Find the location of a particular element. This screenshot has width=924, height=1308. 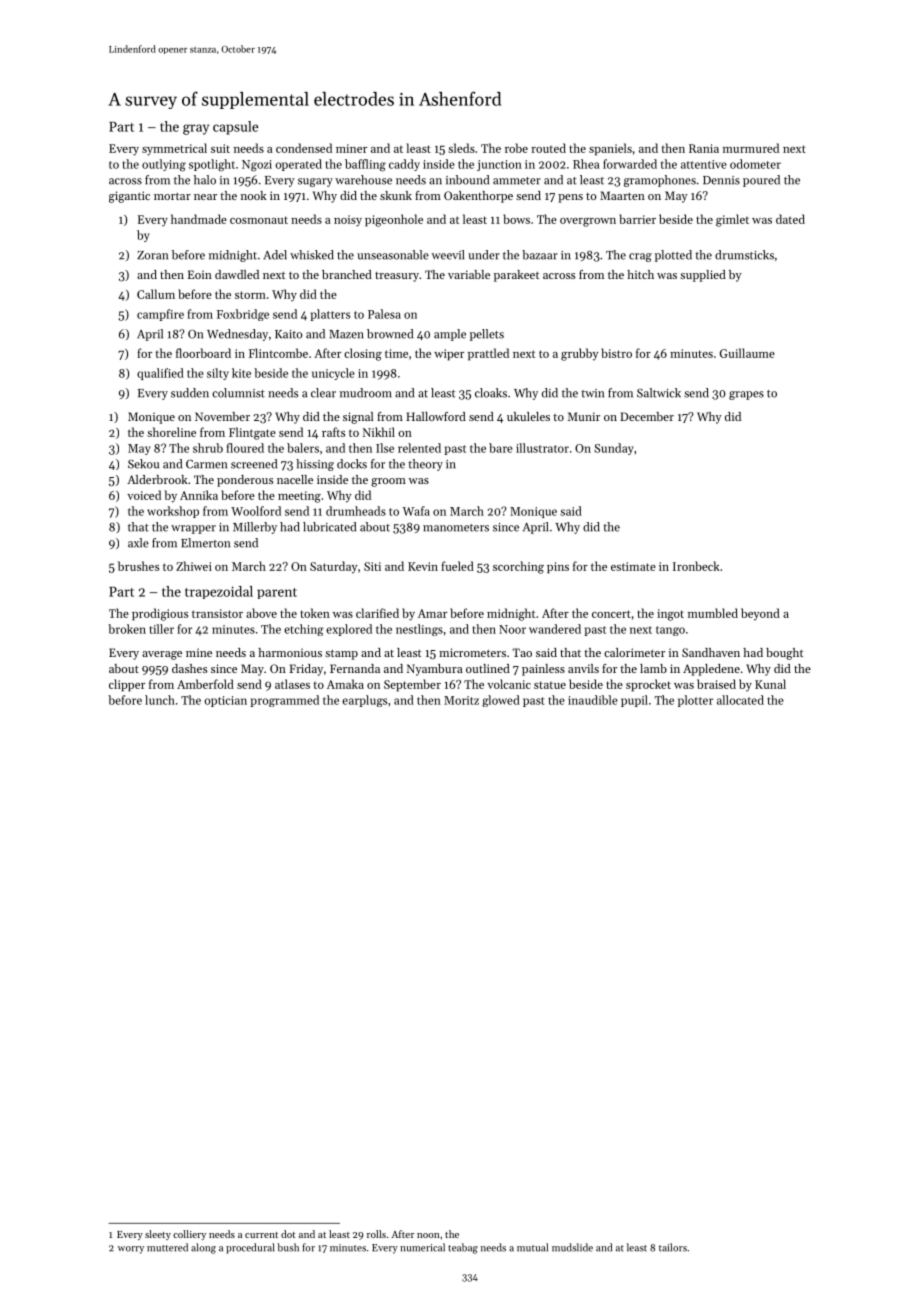

sleety is located at coordinates (158, 1235).
